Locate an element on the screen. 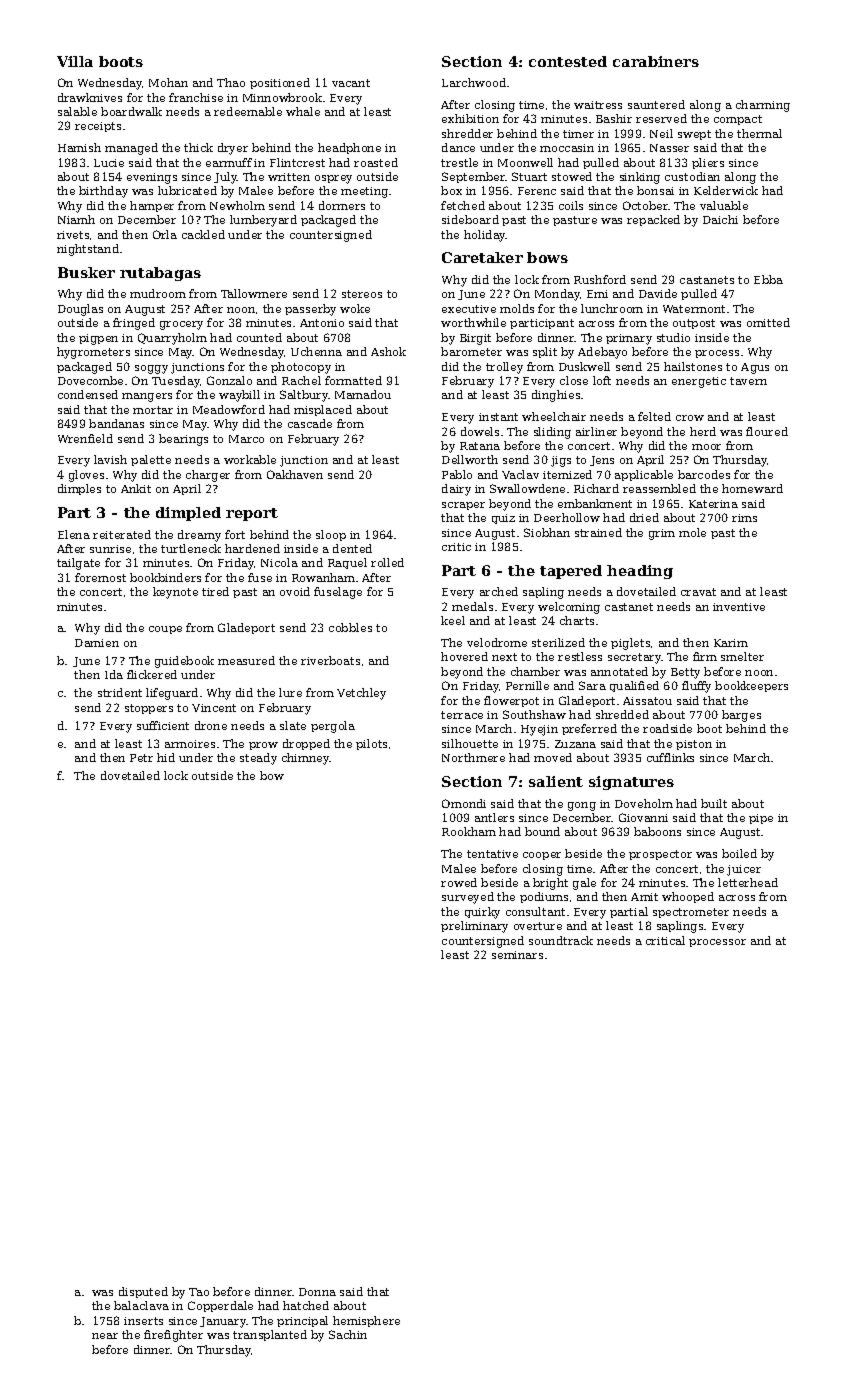 The image size is (849, 1400). Antonio is located at coordinates (322, 323).
